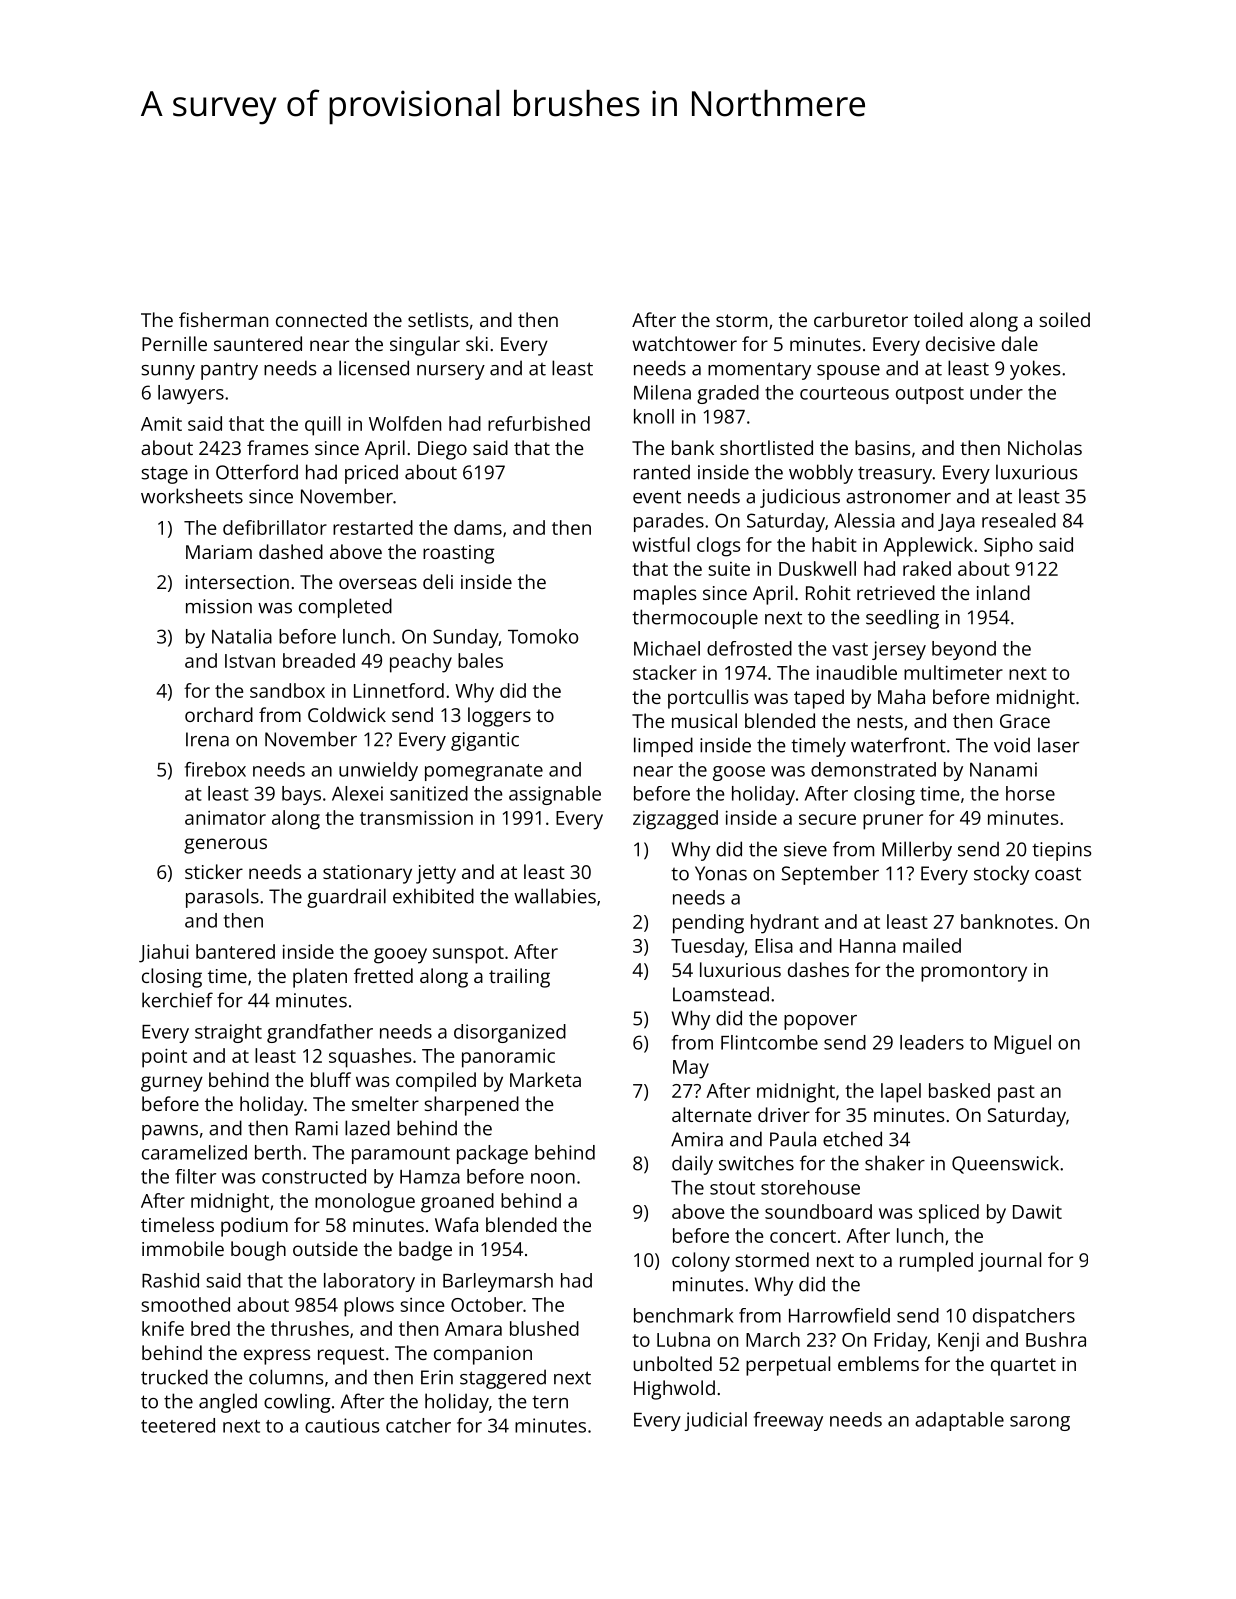 The height and width of the screenshot is (1599, 1236). I want to click on dashes, so click(818, 969).
